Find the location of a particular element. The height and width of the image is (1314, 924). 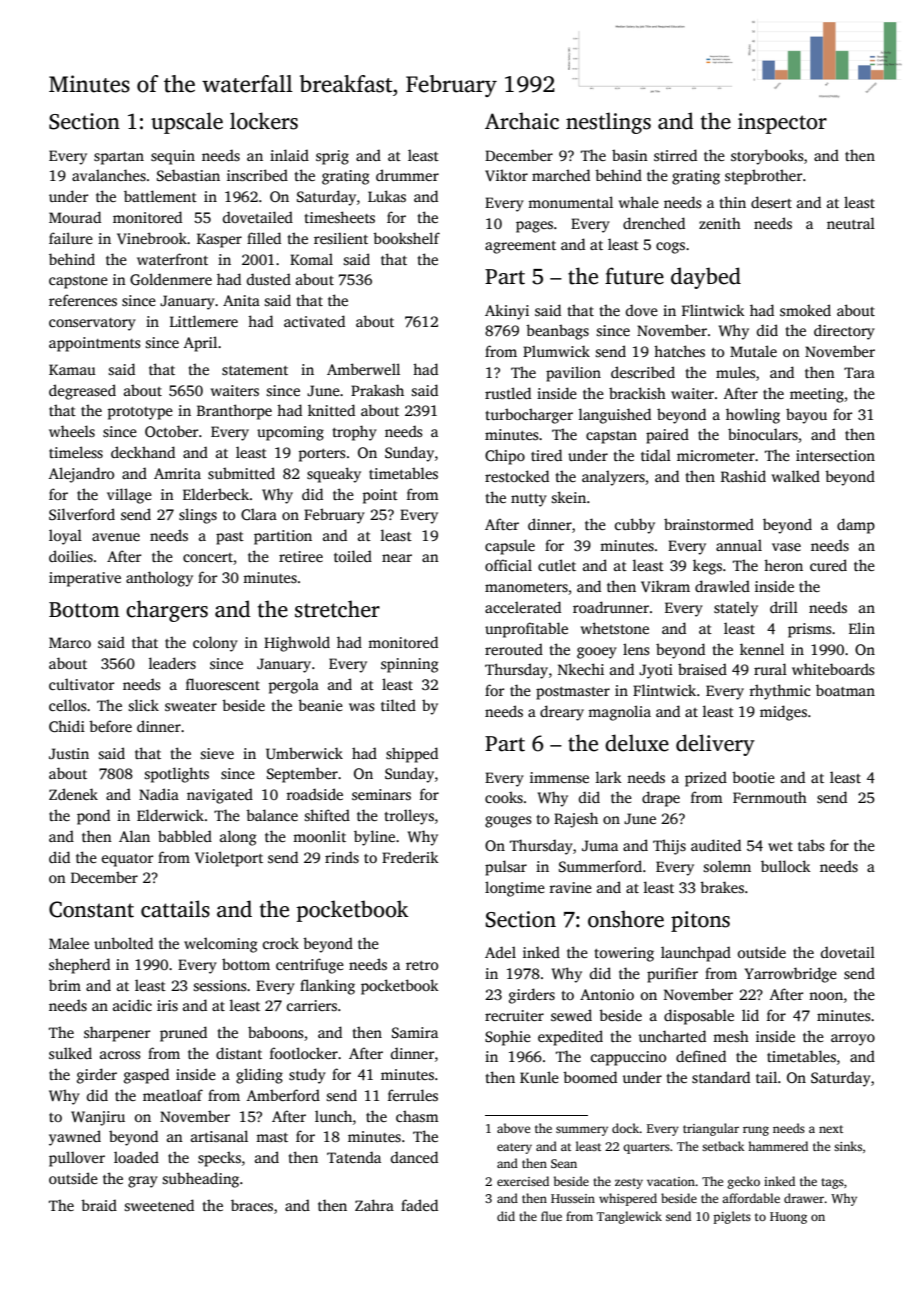

shifted is located at coordinates (327, 815).
